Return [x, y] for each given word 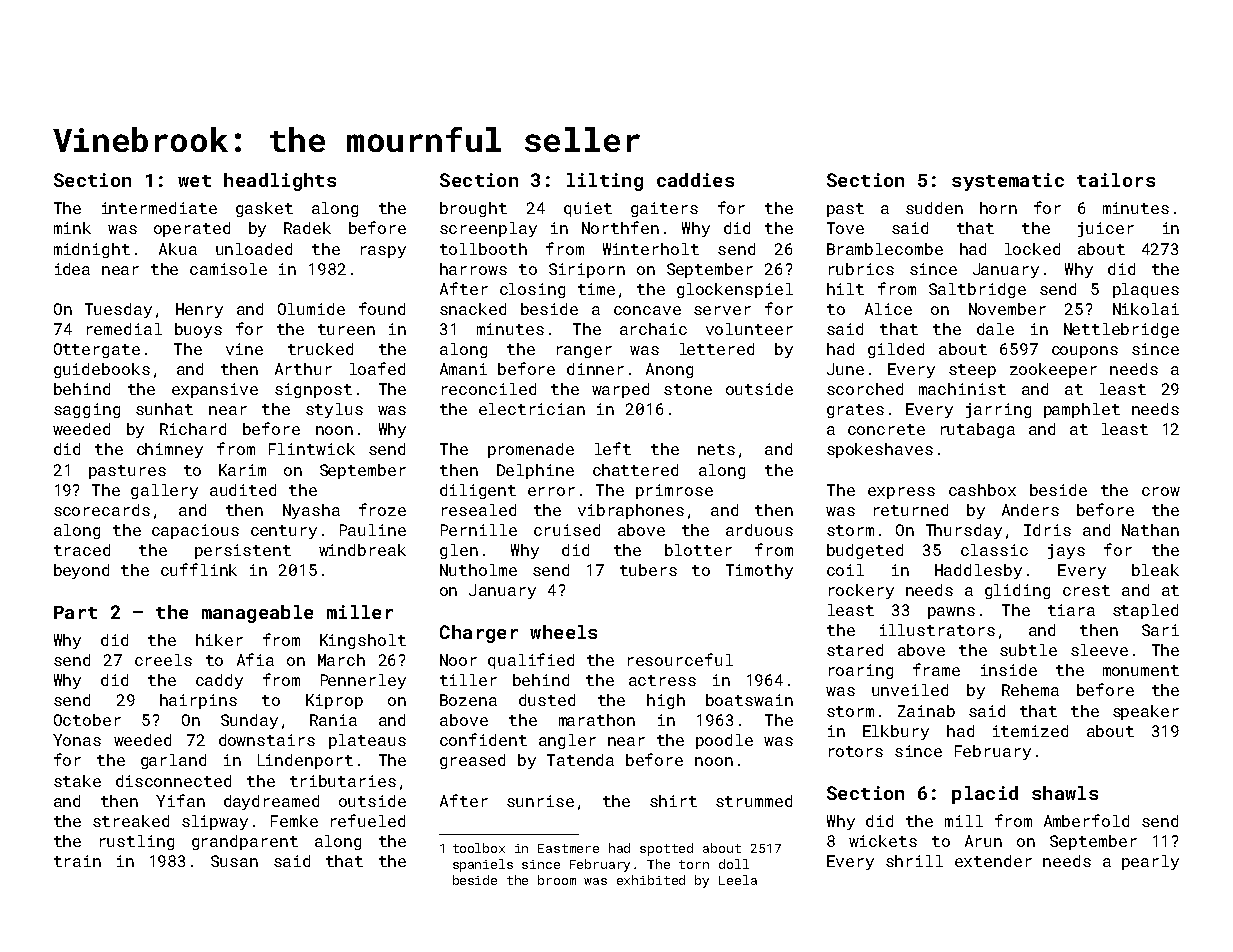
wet [194, 181]
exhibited [651, 880]
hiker [219, 640]
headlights [280, 182]
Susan [234, 861]
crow [1161, 491]
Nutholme [478, 570]
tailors [1116, 180]
